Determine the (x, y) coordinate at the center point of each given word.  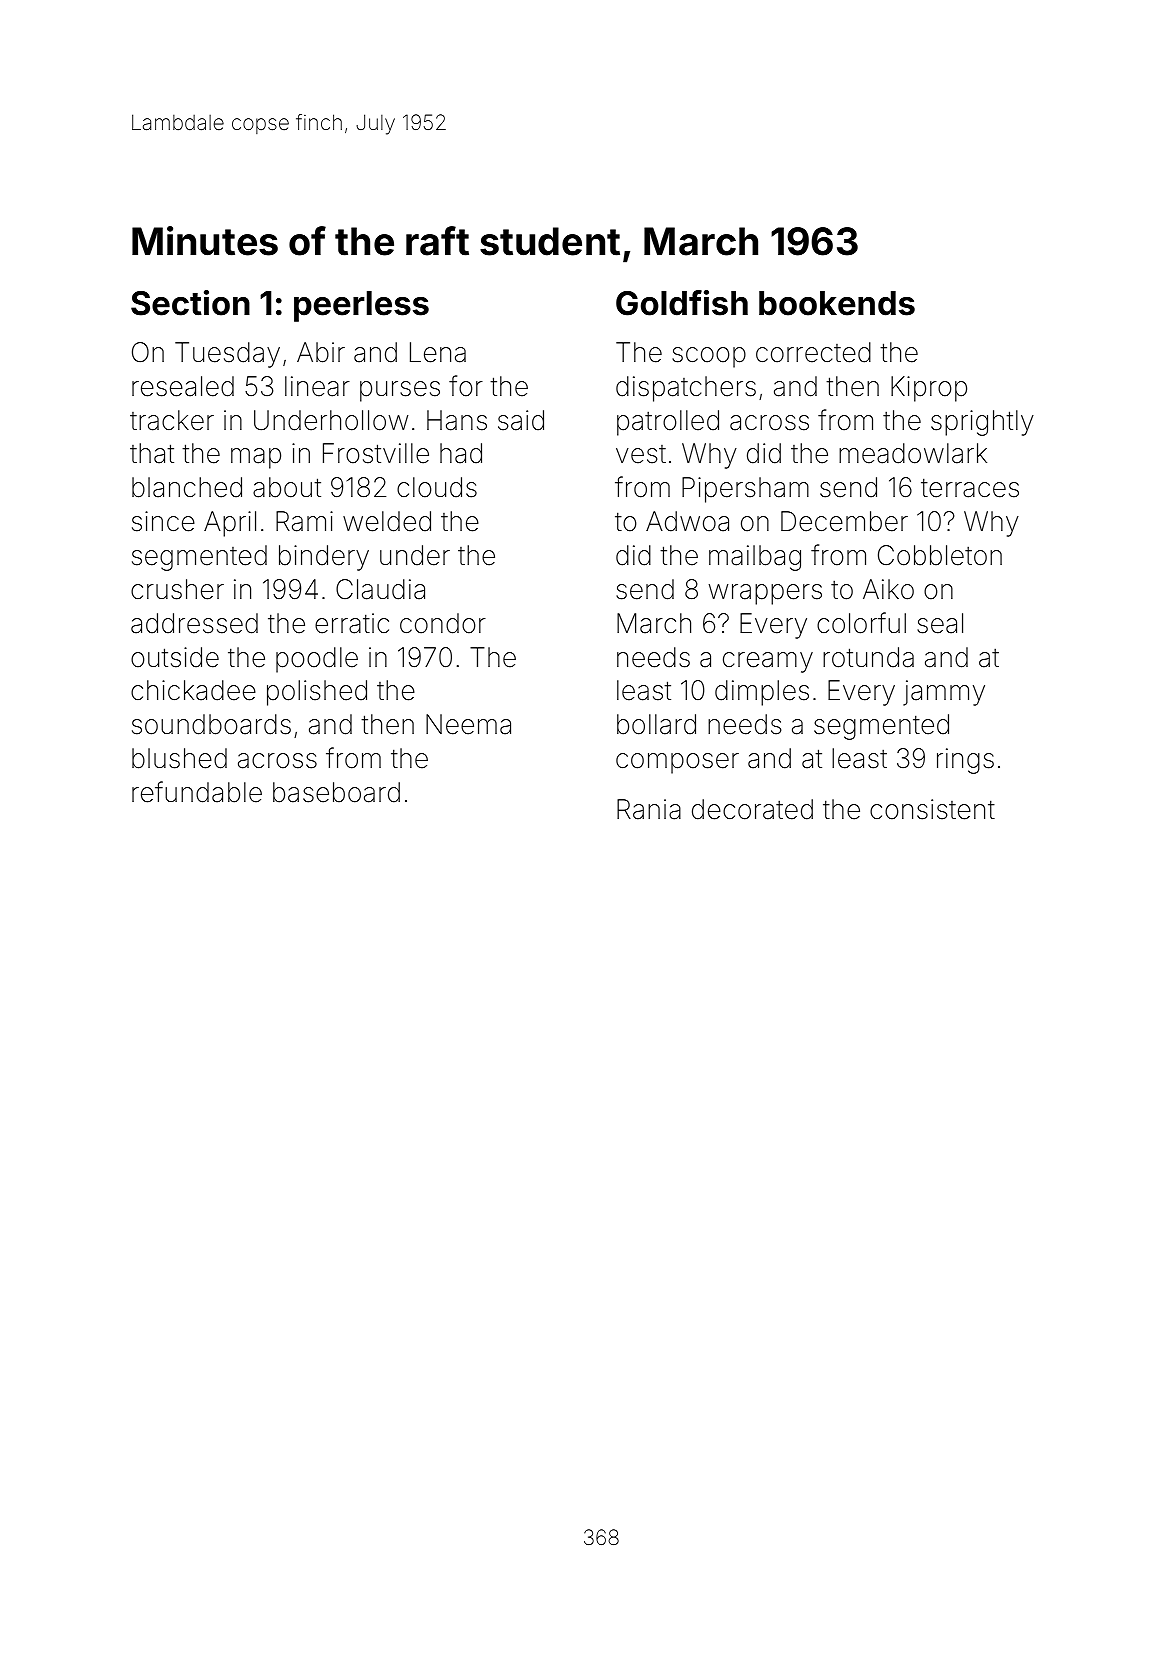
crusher (177, 589)
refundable (197, 792)
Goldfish (682, 303)
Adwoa (687, 521)
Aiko (888, 589)
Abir (321, 352)
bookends (837, 303)
